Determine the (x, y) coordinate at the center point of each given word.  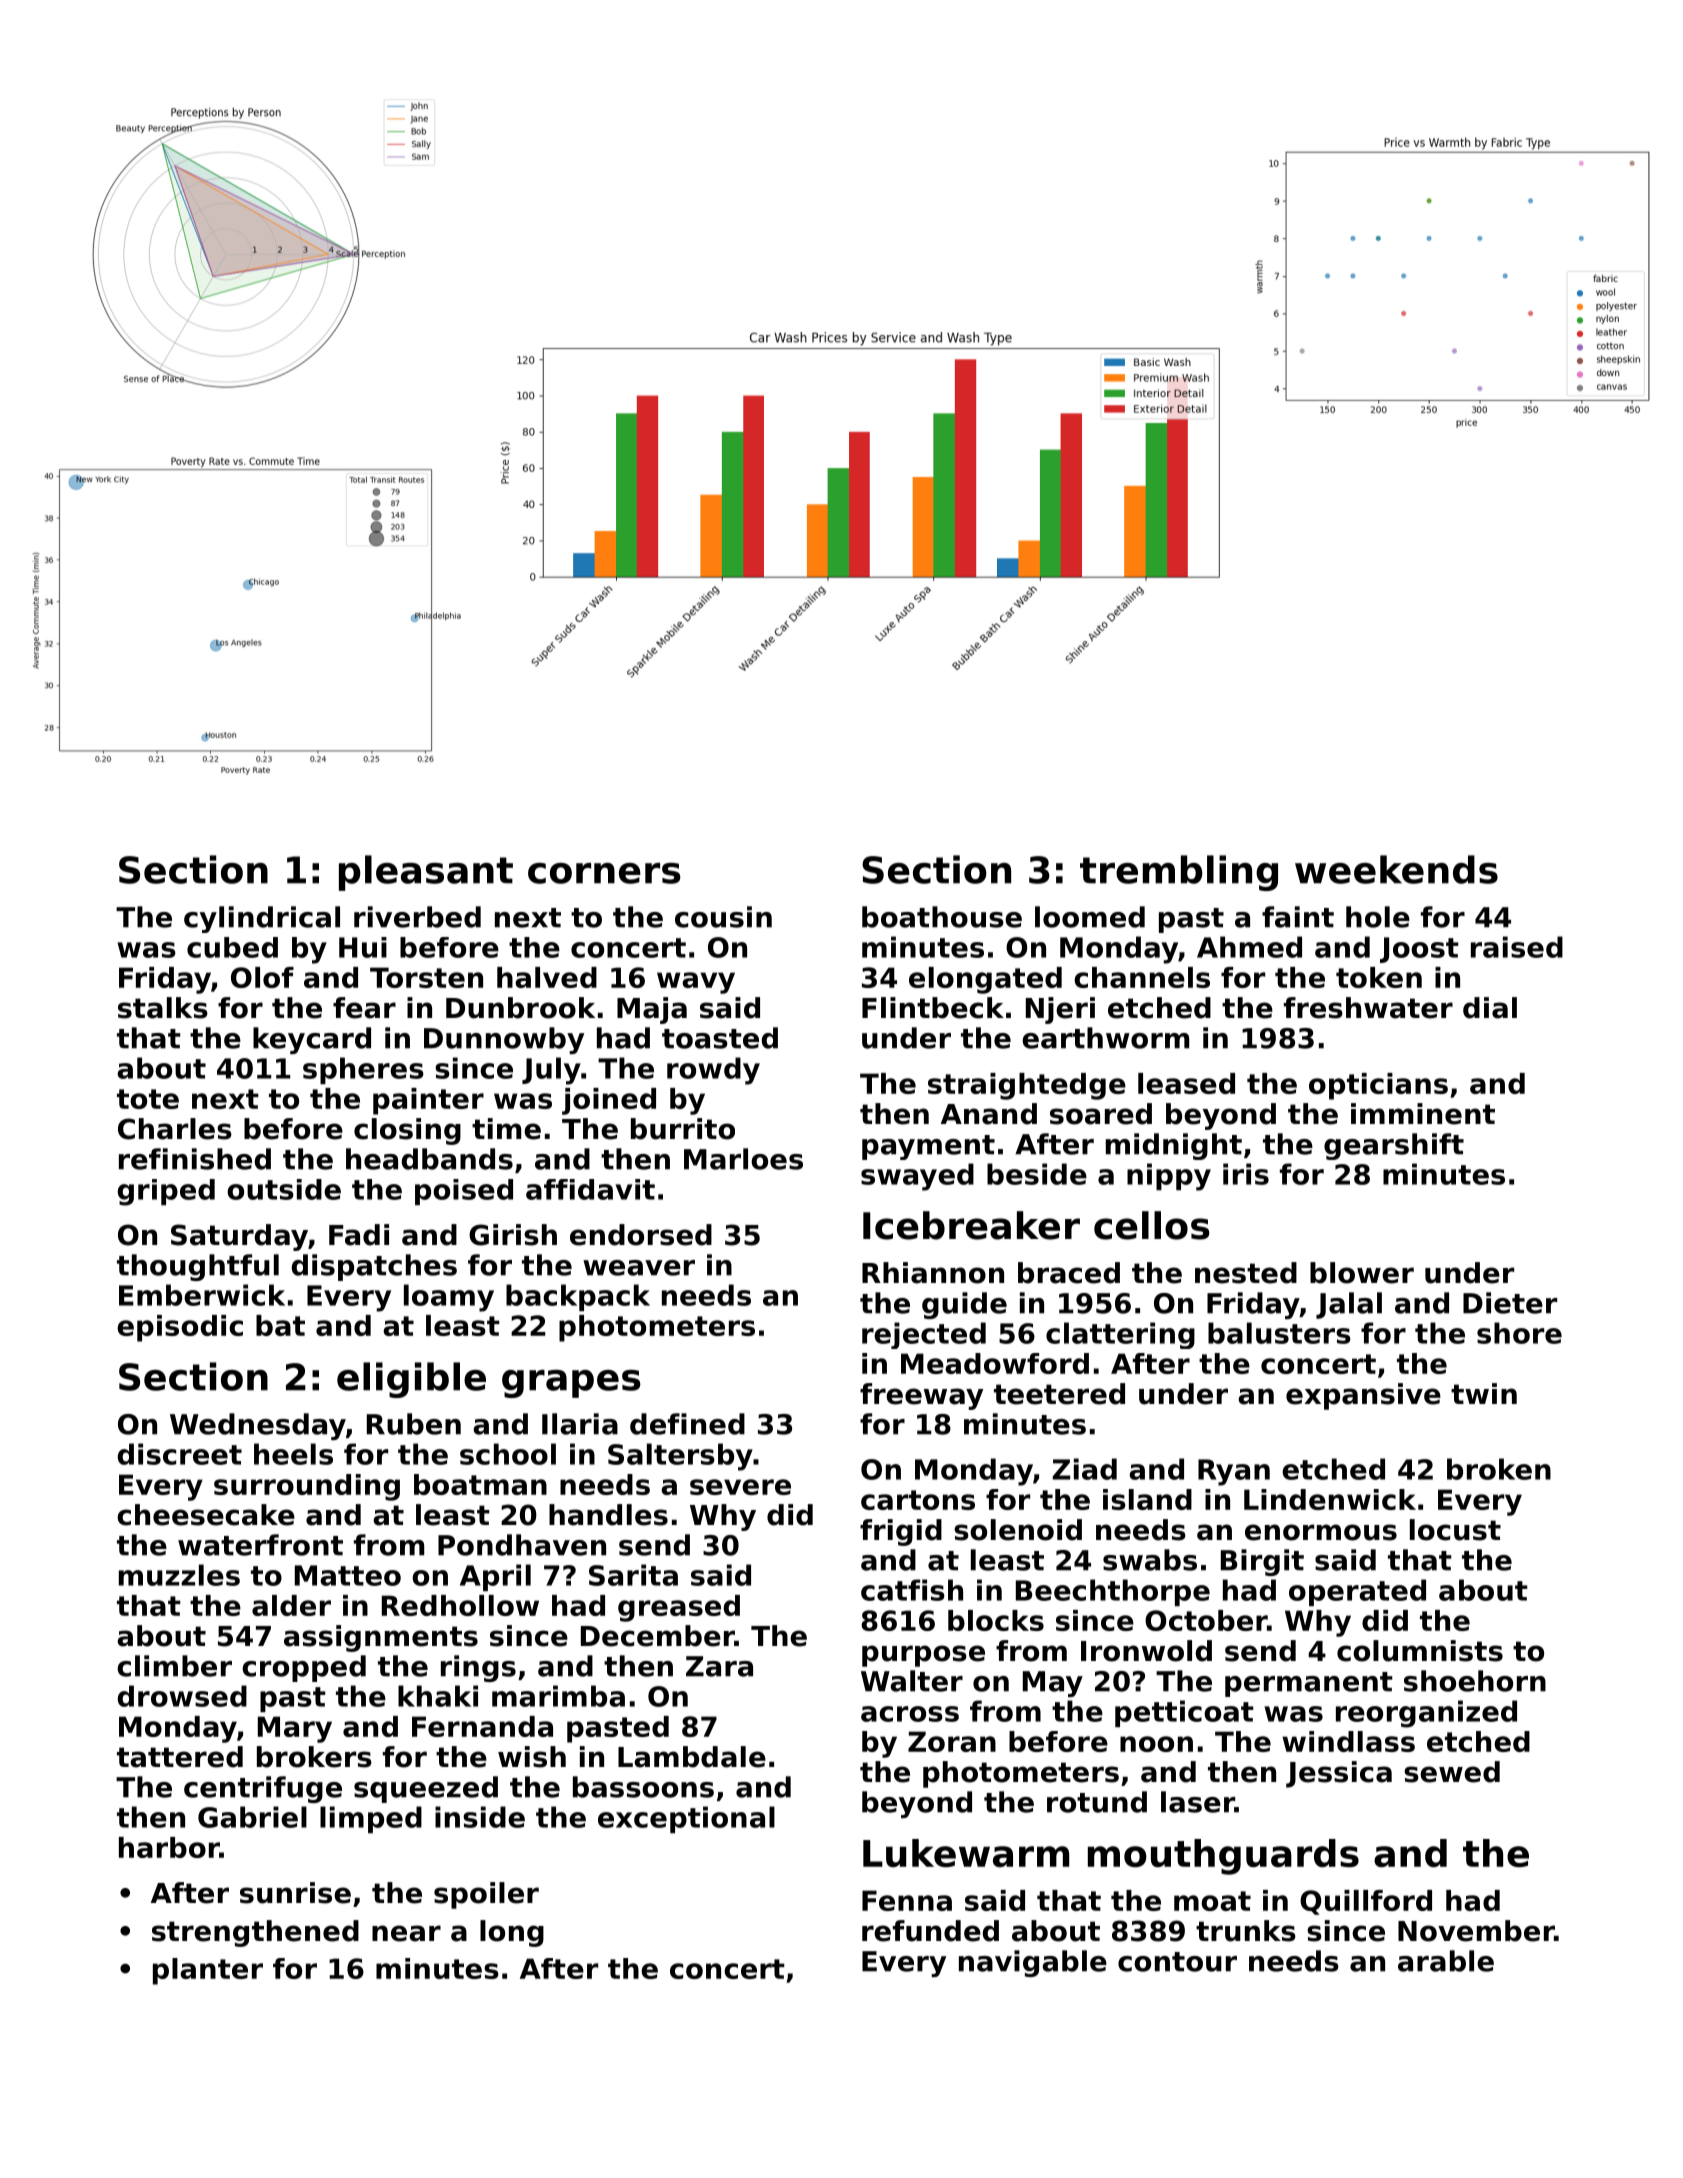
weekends (1396, 869)
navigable (1033, 1963)
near (406, 1933)
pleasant (426, 873)
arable (1446, 1961)
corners (604, 873)
